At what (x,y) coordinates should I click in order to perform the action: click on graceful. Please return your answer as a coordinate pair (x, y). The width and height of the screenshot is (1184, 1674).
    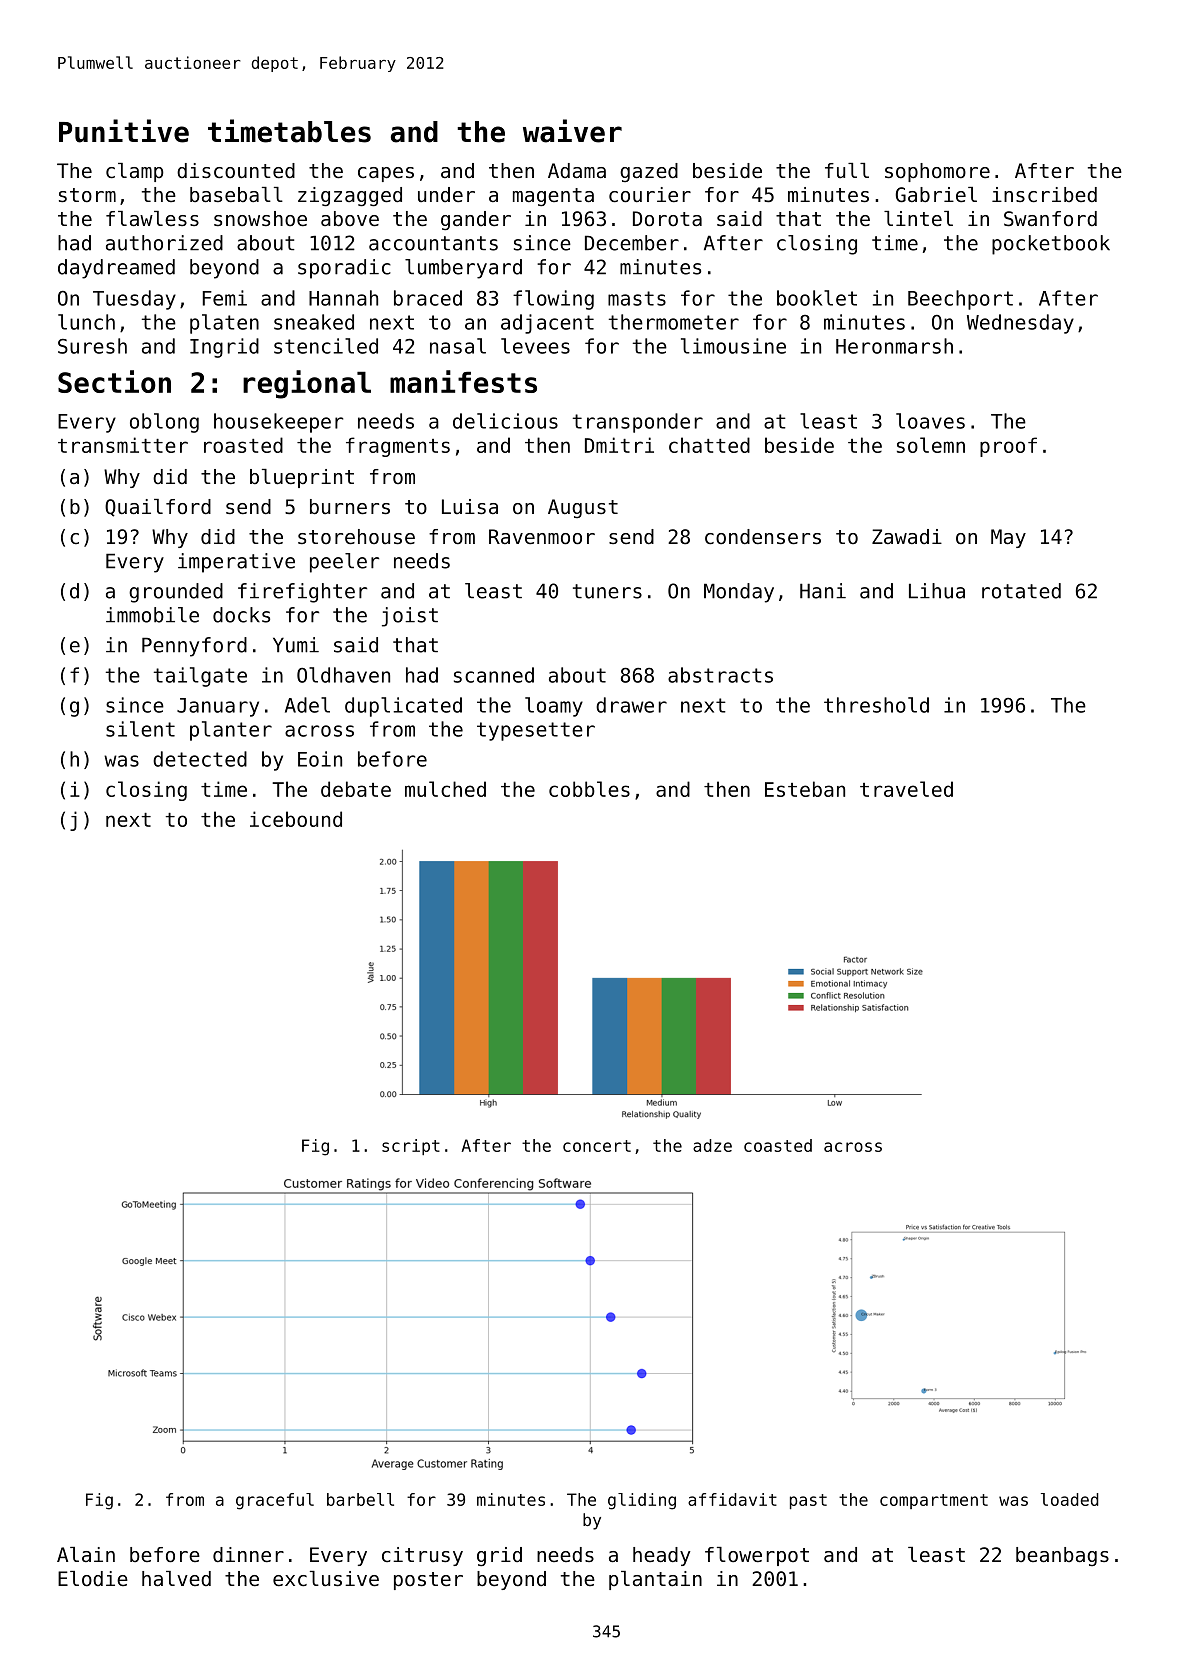
    Looking at the image, I should click on (275, 1501).
